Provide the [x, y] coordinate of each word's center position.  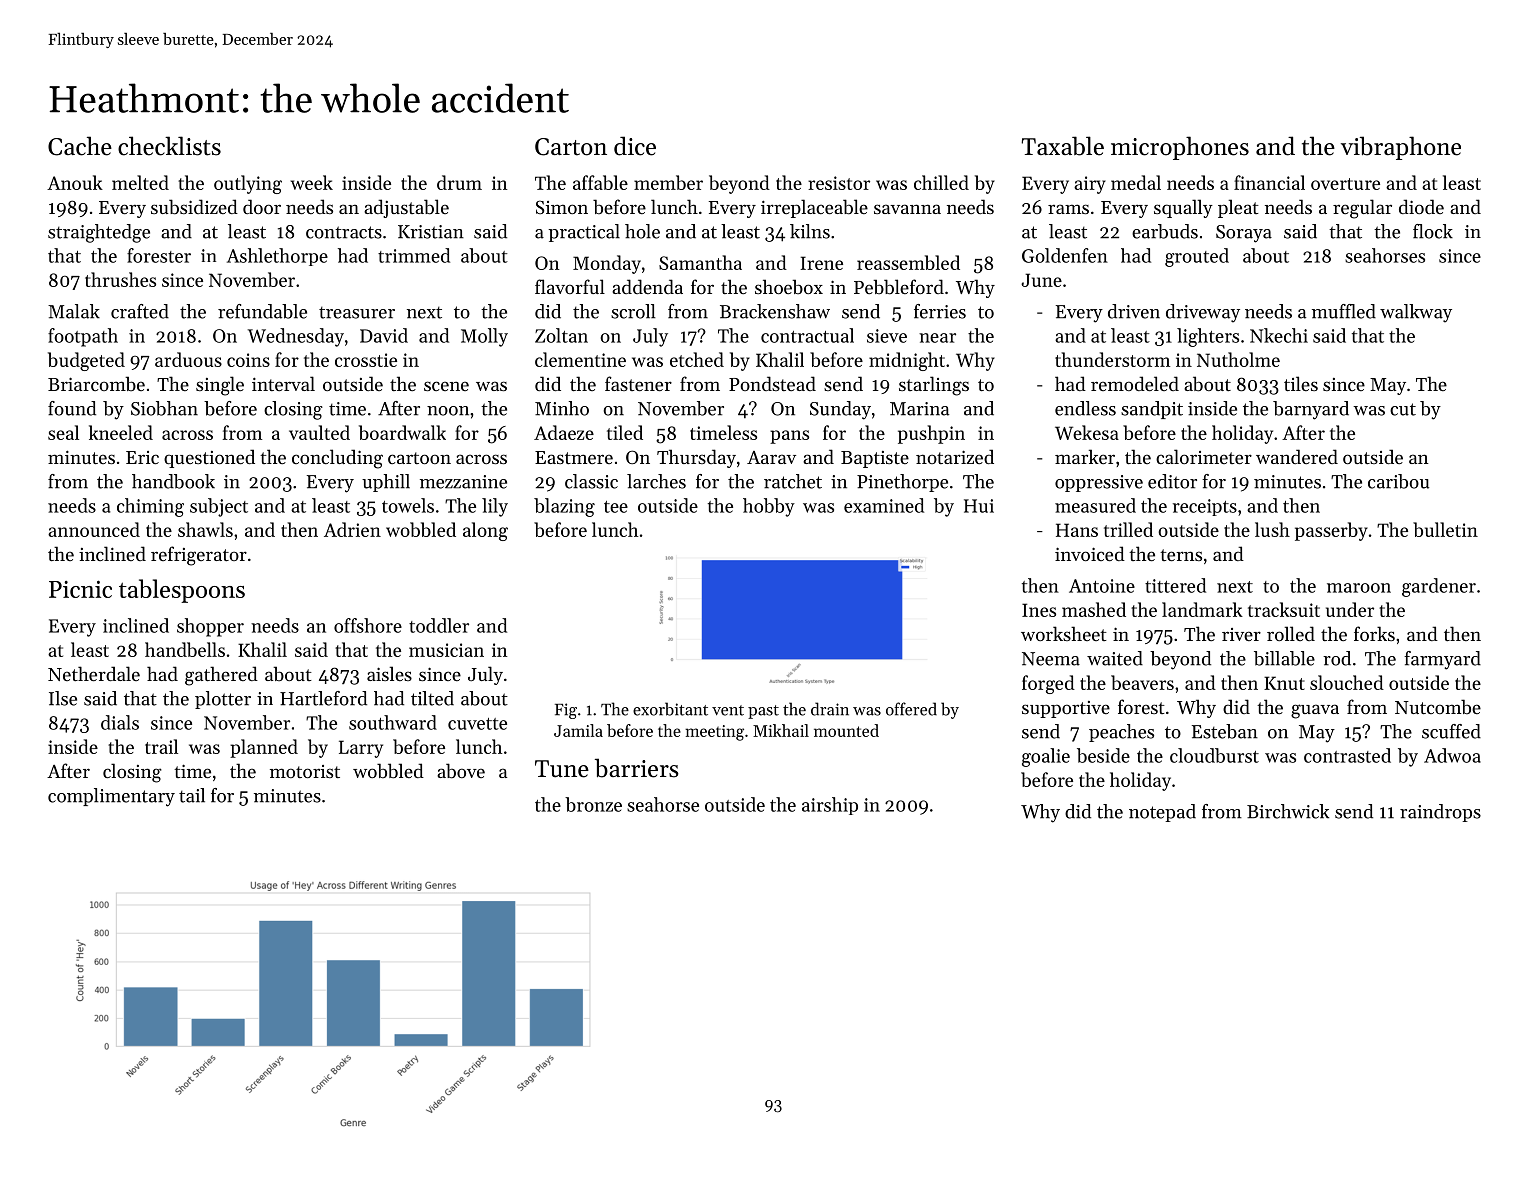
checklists [169, 146]
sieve [887, 336]
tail [192, 795]
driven [1134, 311]
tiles [1301, 383]
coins [248, 360]
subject [219, 507]
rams [1068, 209]
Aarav [771, 457]
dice [635, 146]
